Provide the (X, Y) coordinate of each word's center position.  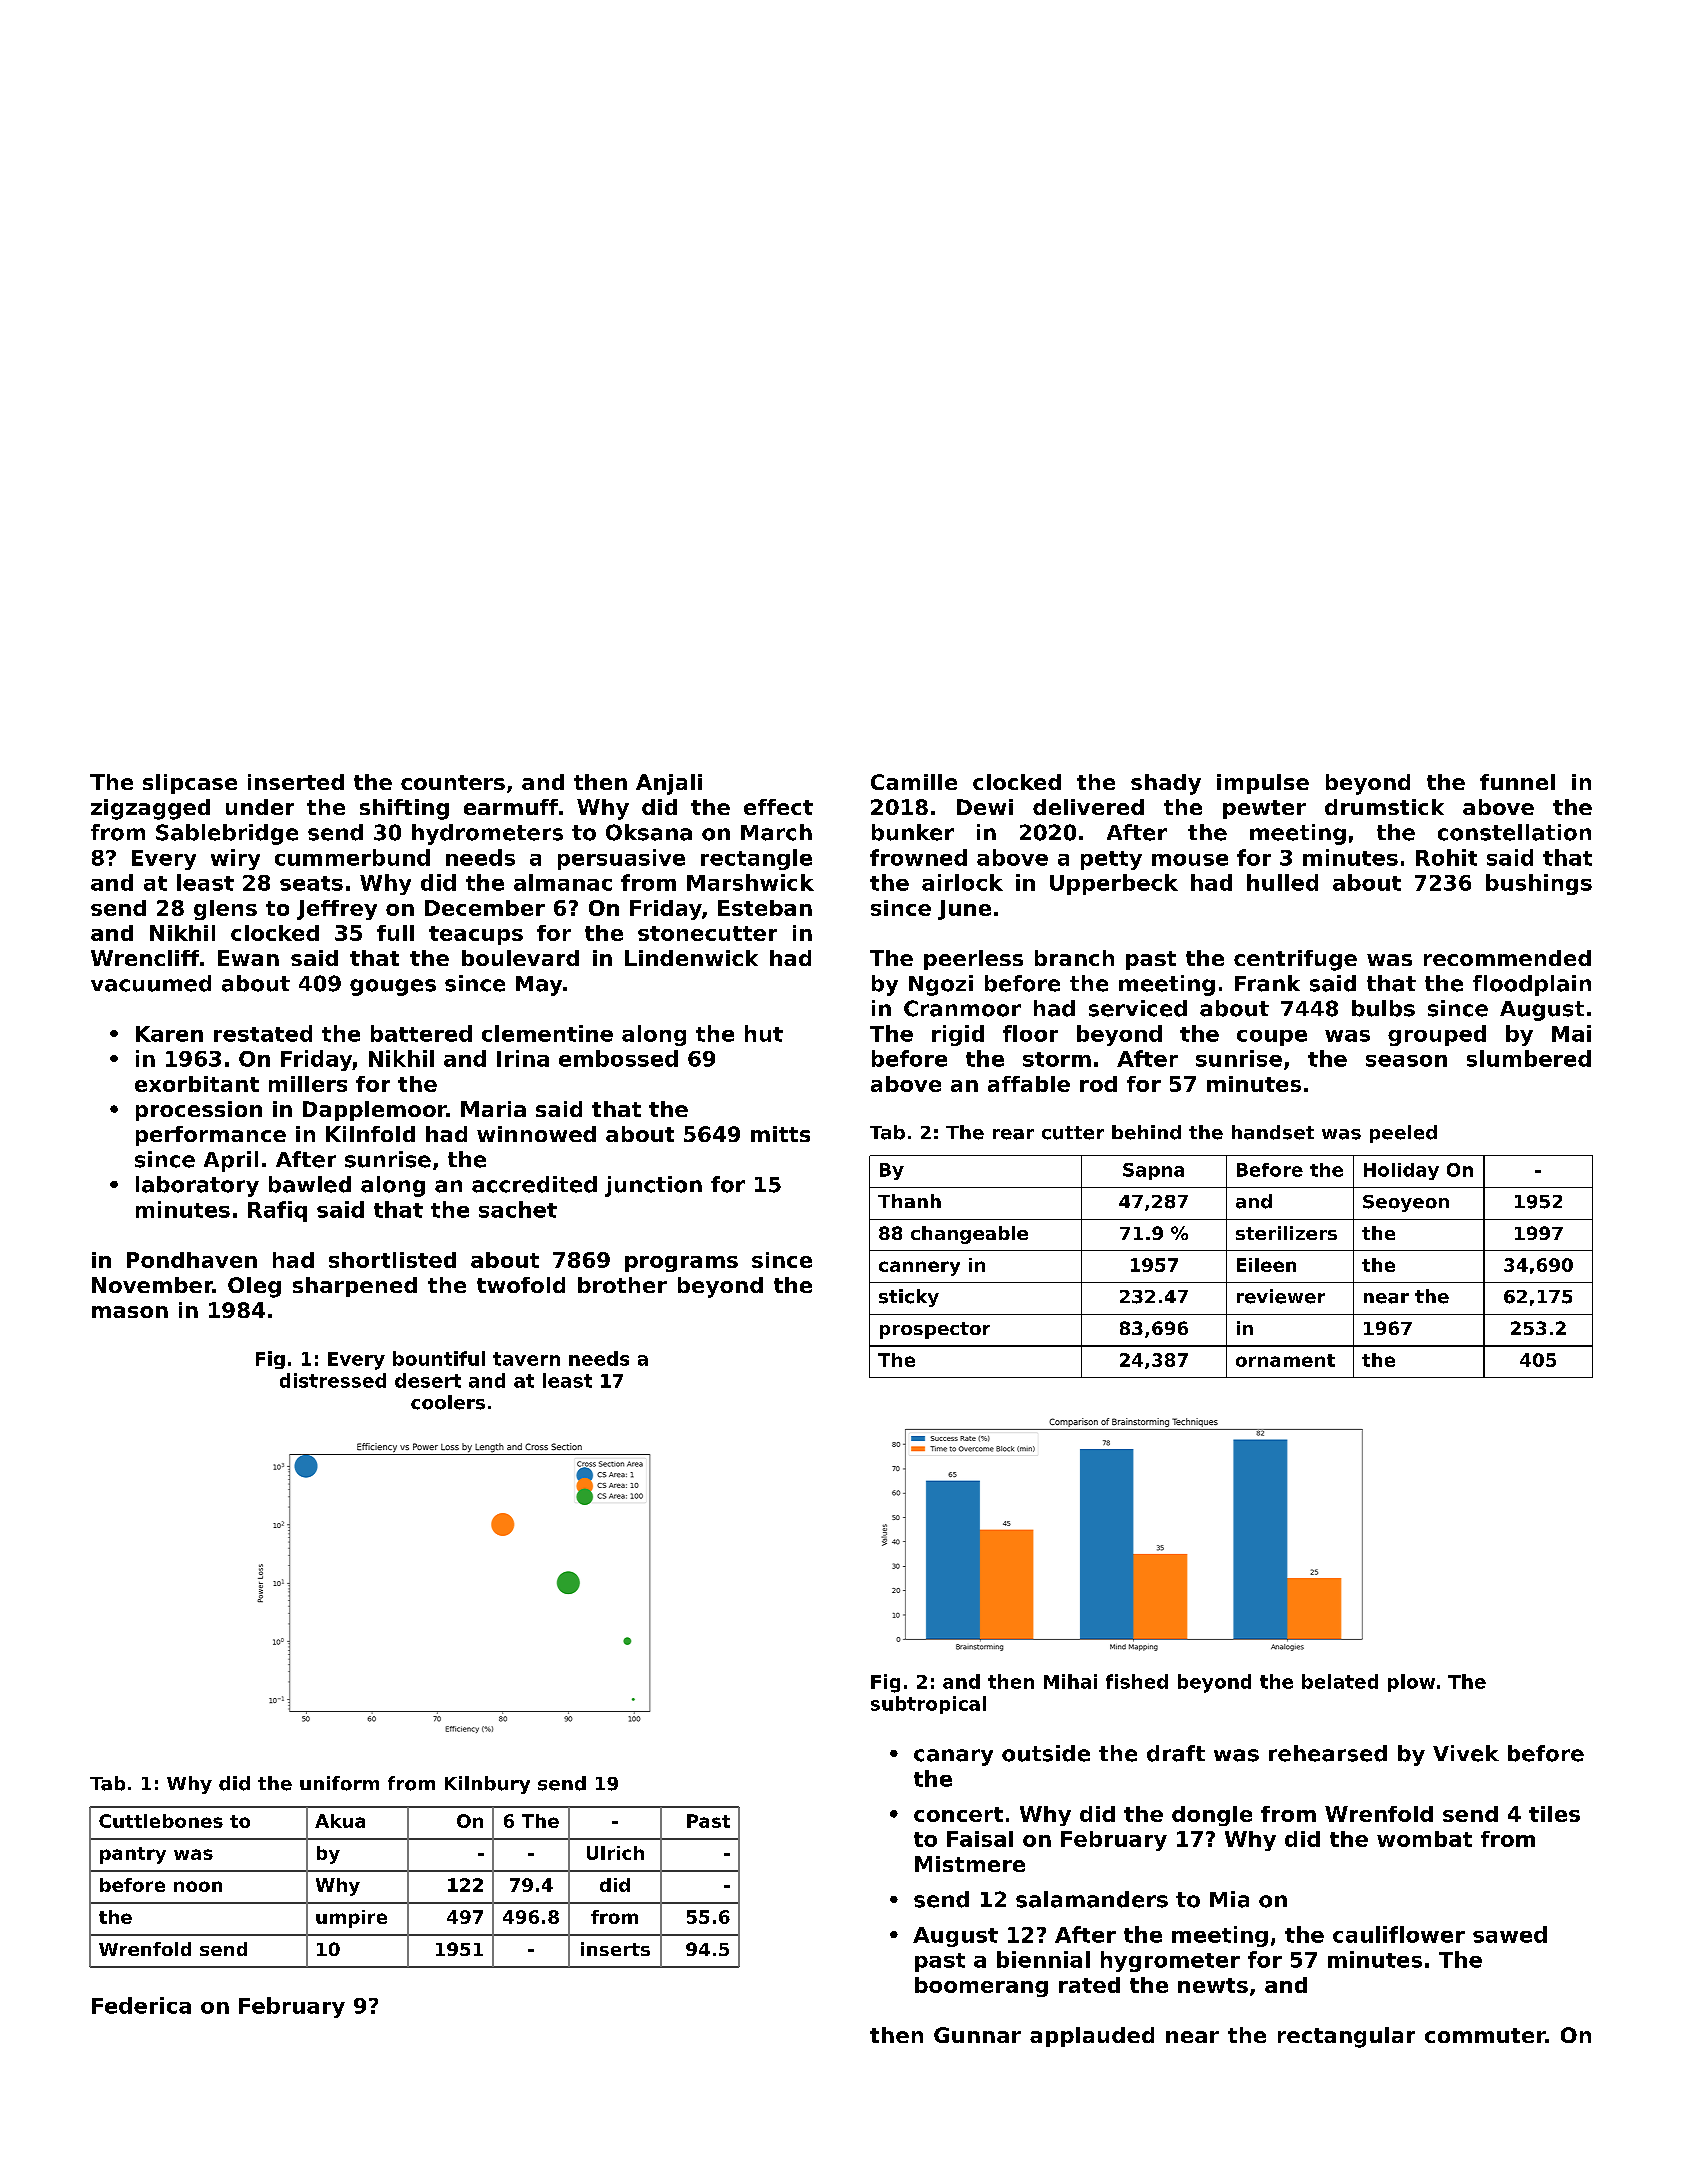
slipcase (190, 784)
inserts (615, 1949)
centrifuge (1295, 960)
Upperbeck (1114, 884)
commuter (1485, 2035)
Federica (141, 2005)
